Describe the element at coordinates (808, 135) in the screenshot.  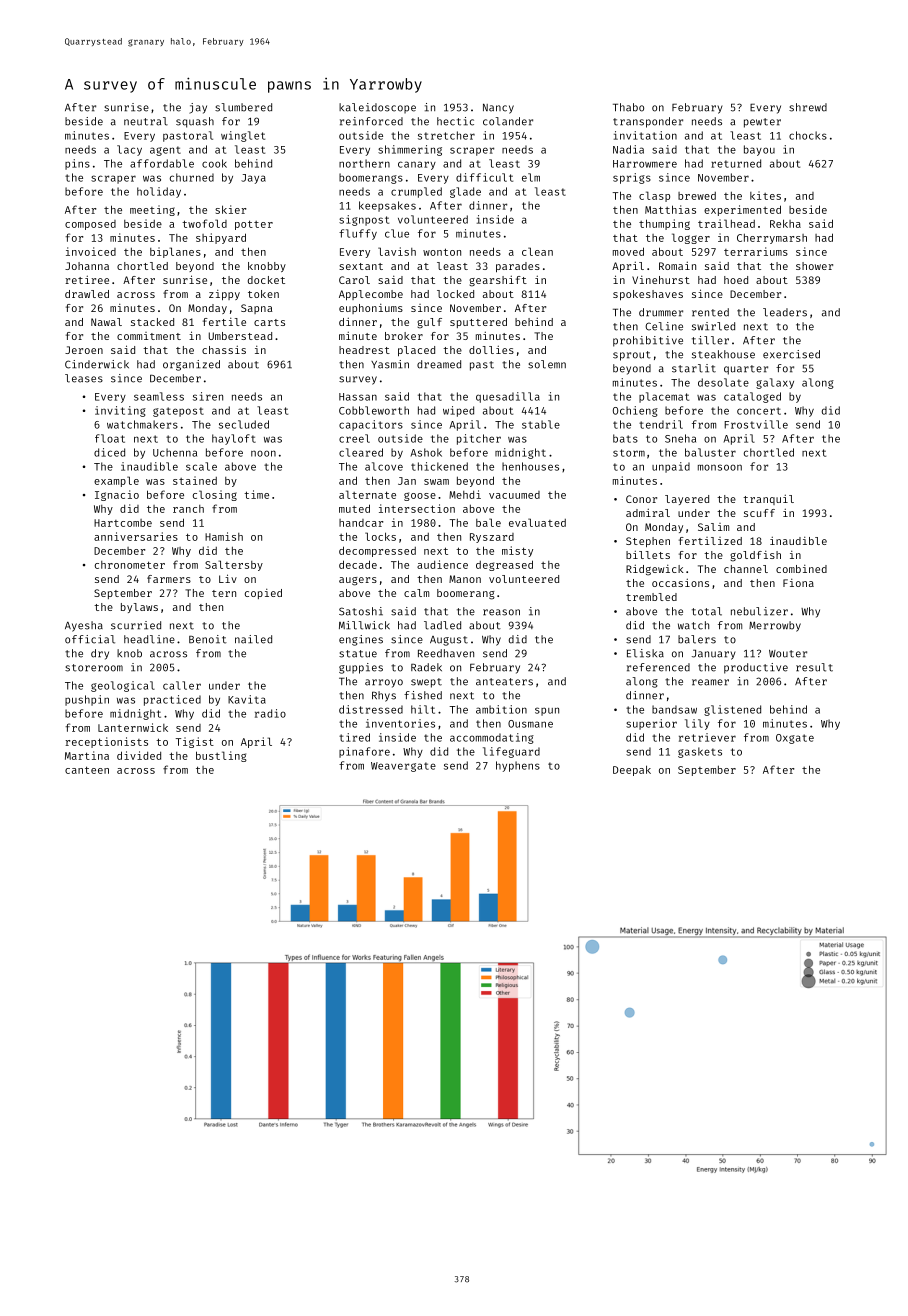
I see `chocks` at that location.
